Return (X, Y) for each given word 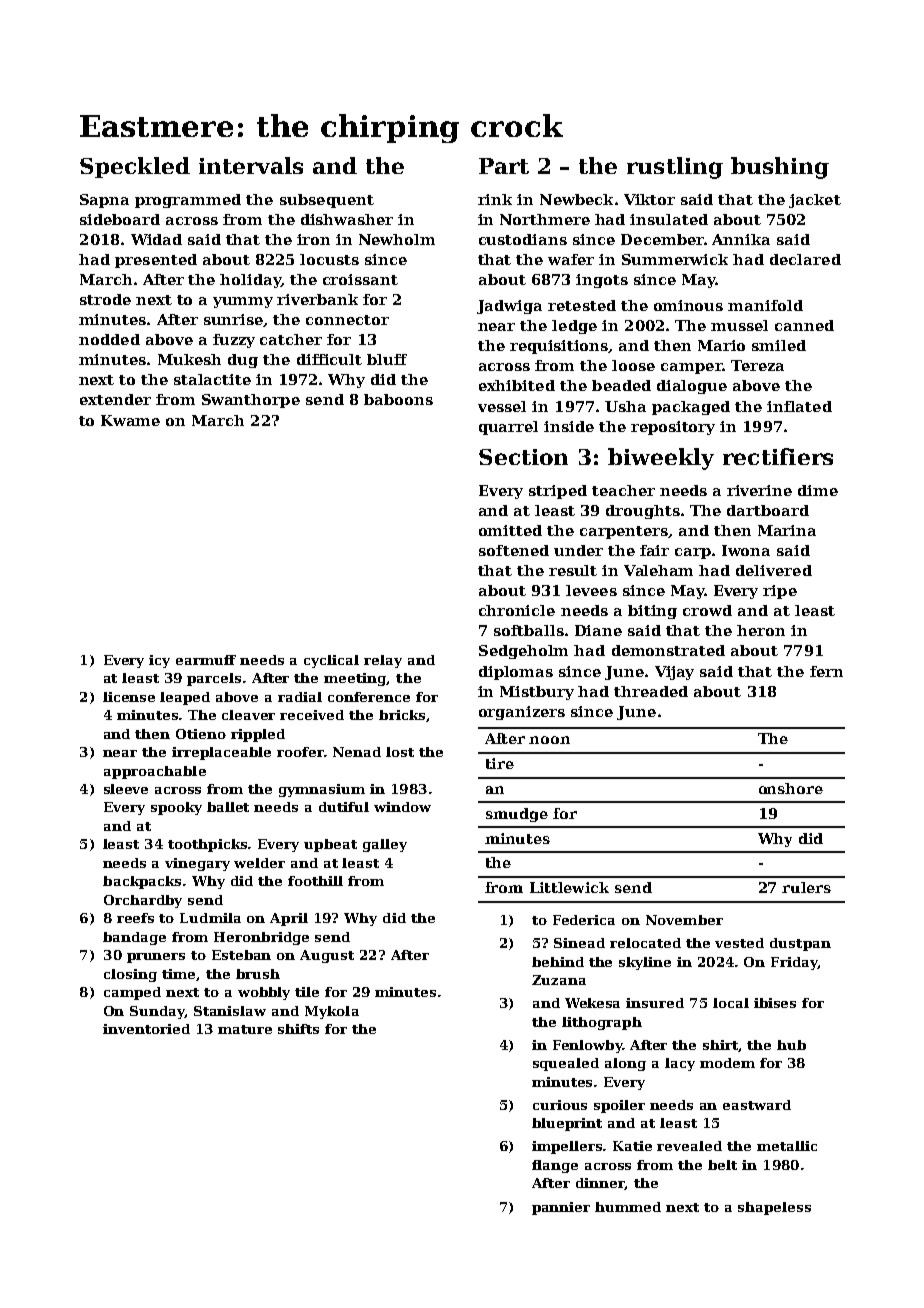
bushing (780, 168)
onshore (791, 788)
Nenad (357, 752)
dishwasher (347, 219)
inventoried (146, 1029)
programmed (188, 201)
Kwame (130, 420)
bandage (134, 938)
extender (115, 399)
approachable (155, 772)
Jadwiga (509, 307)
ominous (688, 305)
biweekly (661, 459)
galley (385, 845)
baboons (398, 399)
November (684, 920)
